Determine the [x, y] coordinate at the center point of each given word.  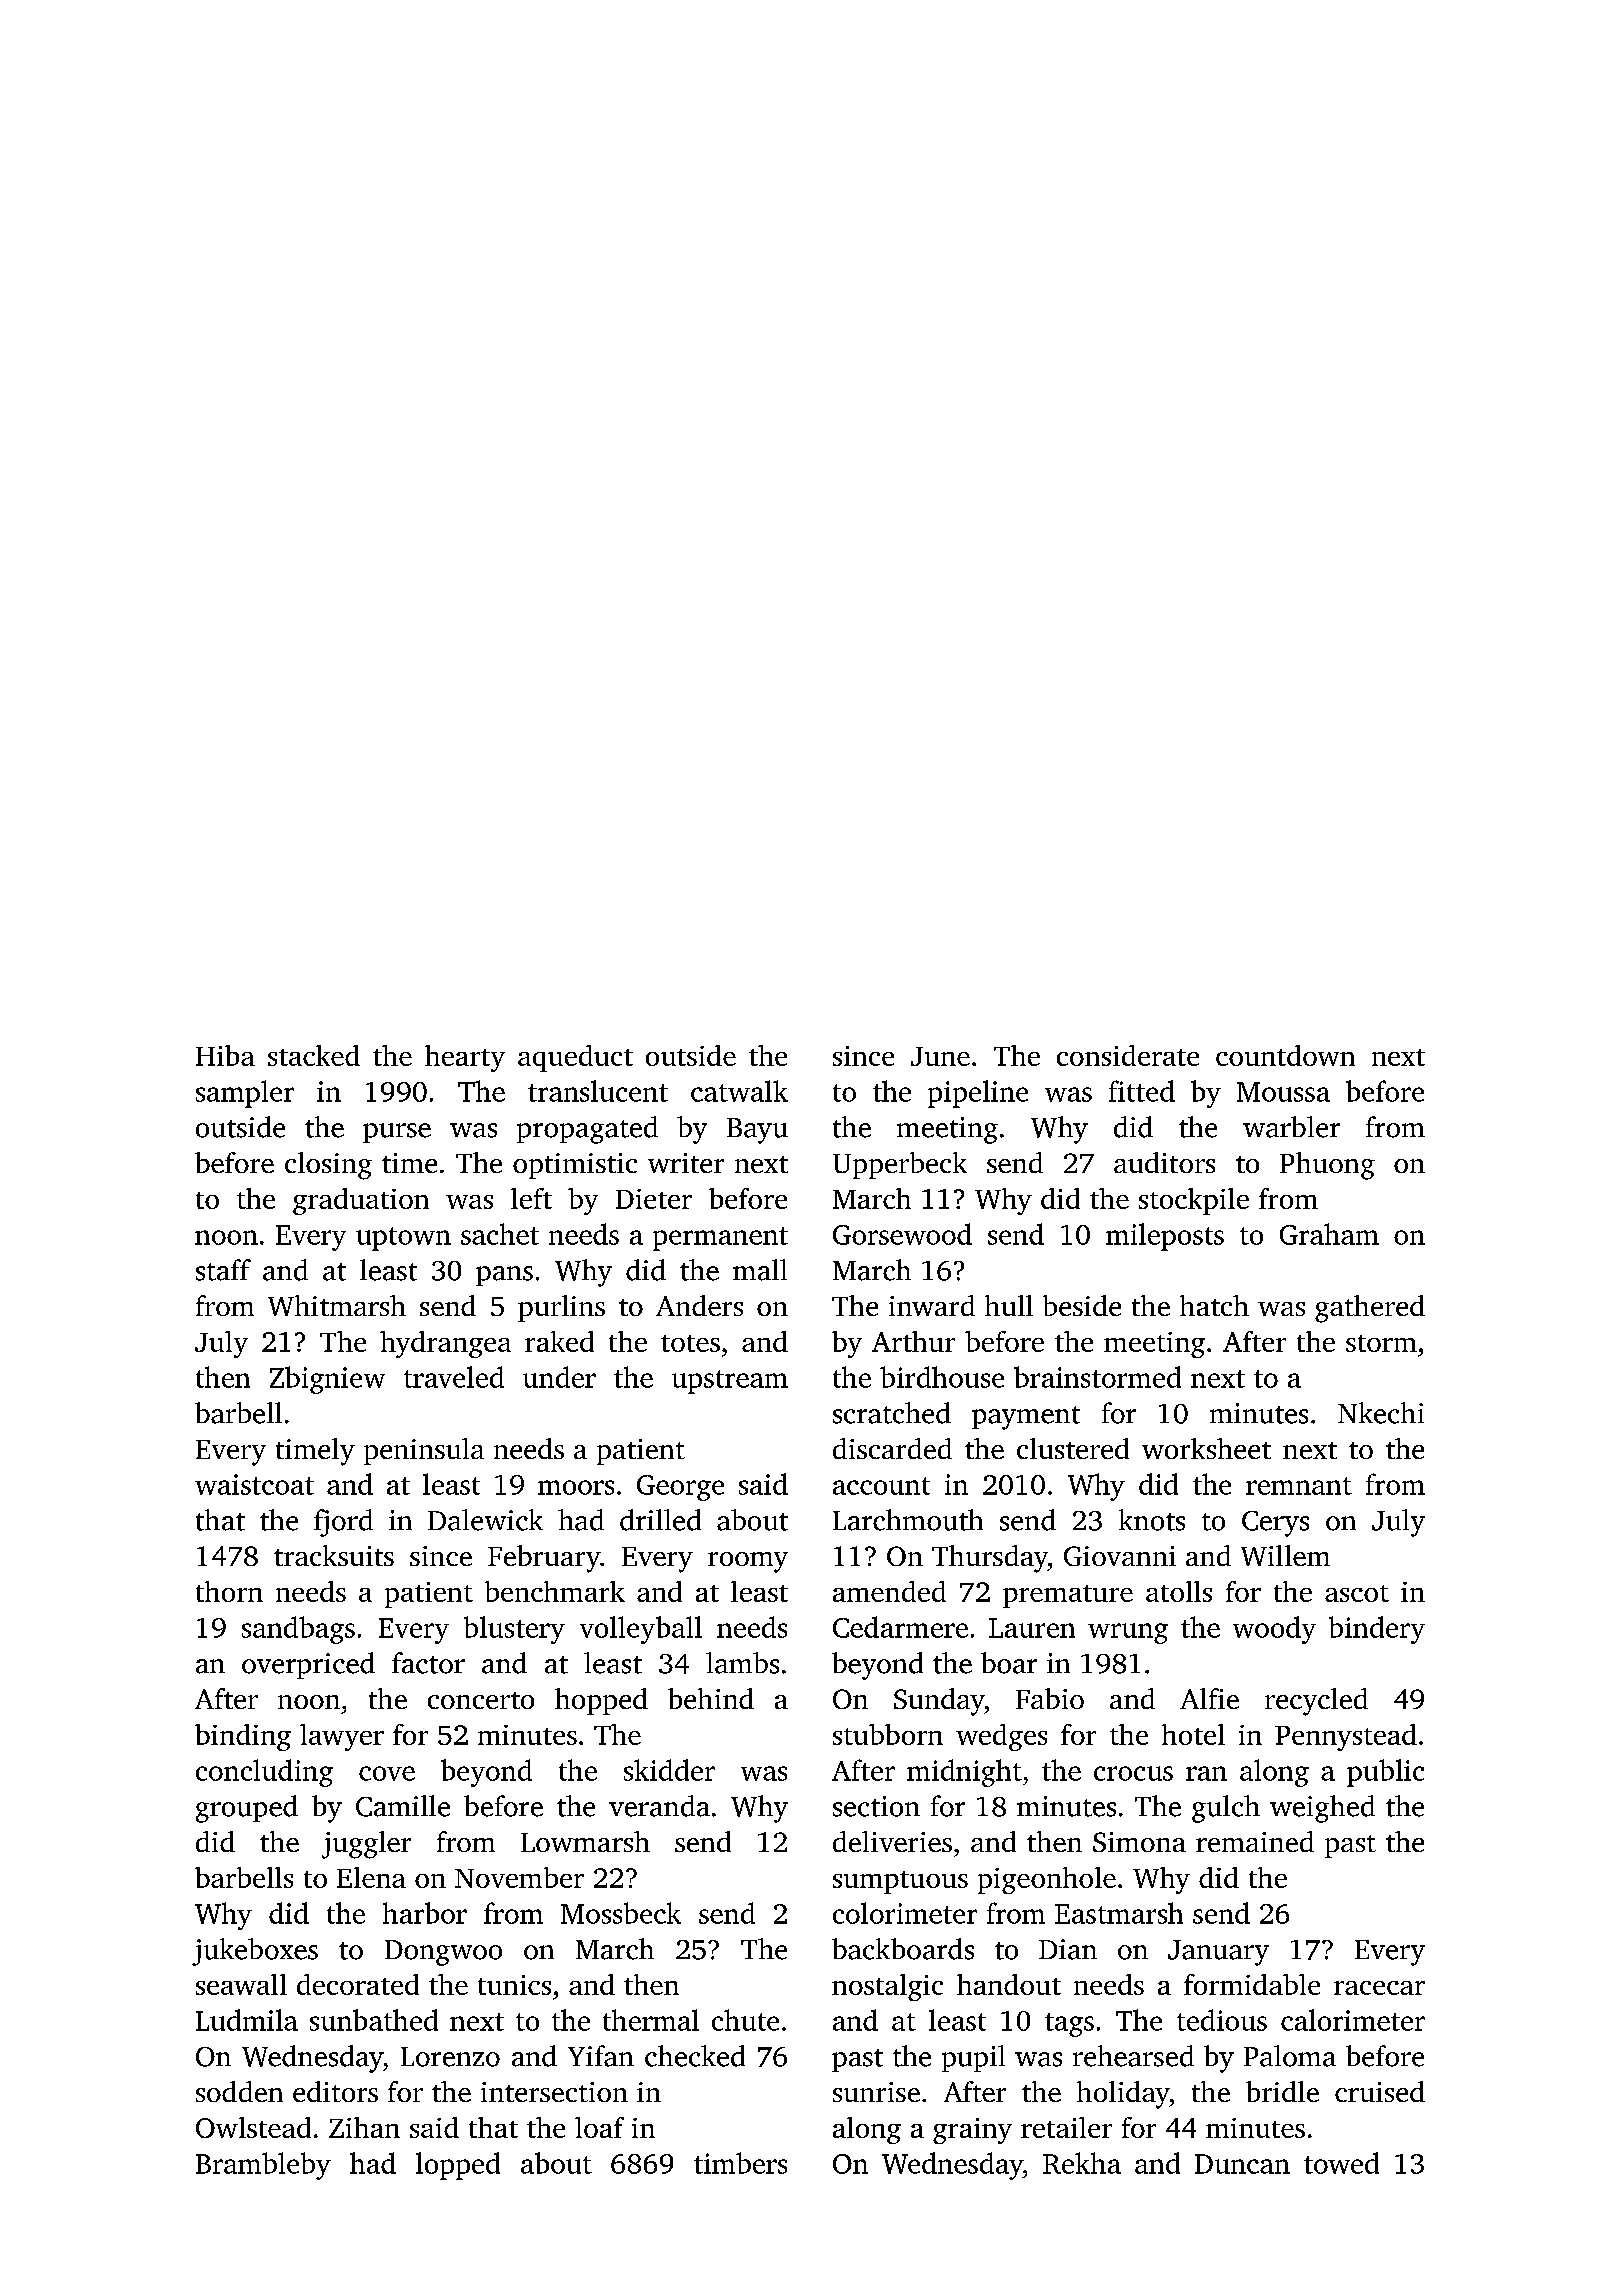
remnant [1299, 1486]
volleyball [641, 1630]
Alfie [1209, 1698]
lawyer [342, 1737]
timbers [740, 2163]
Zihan [364, 2127]
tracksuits [334, 1555]
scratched [892, 1413]
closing [328, 1166]
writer [686, 1163]
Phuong [1327, 1166]
